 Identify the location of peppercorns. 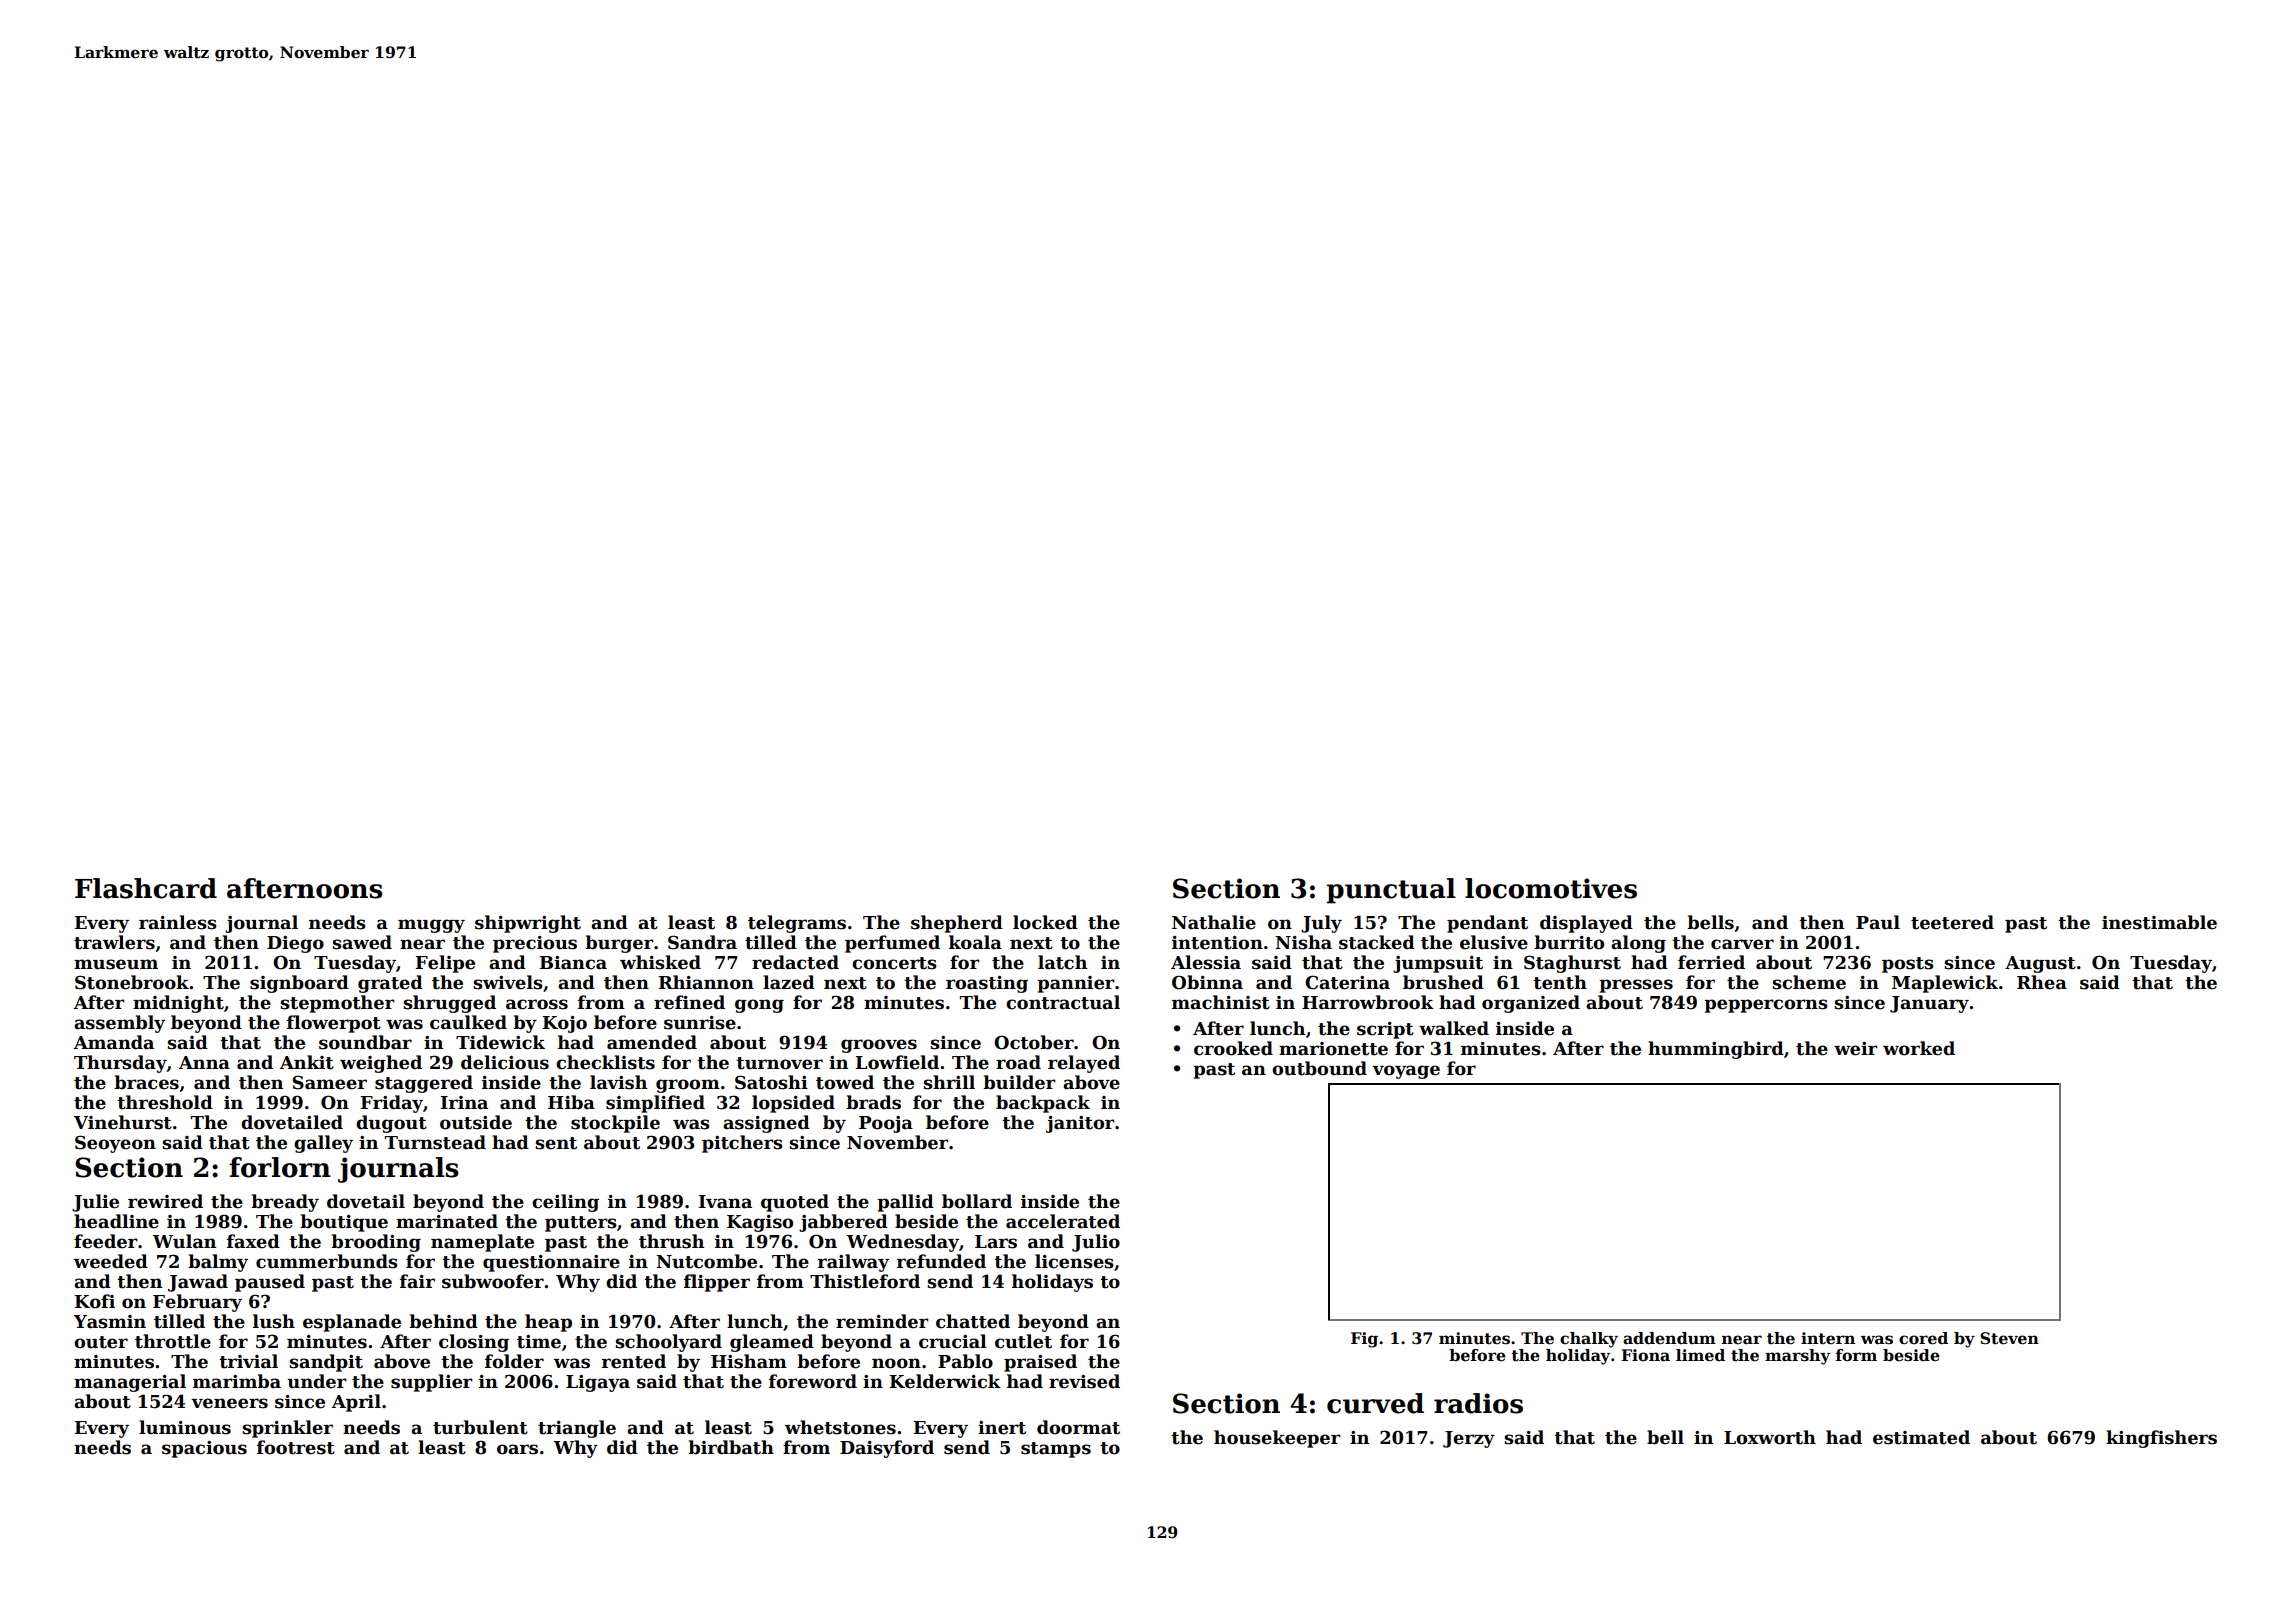
(1766, 1006).
